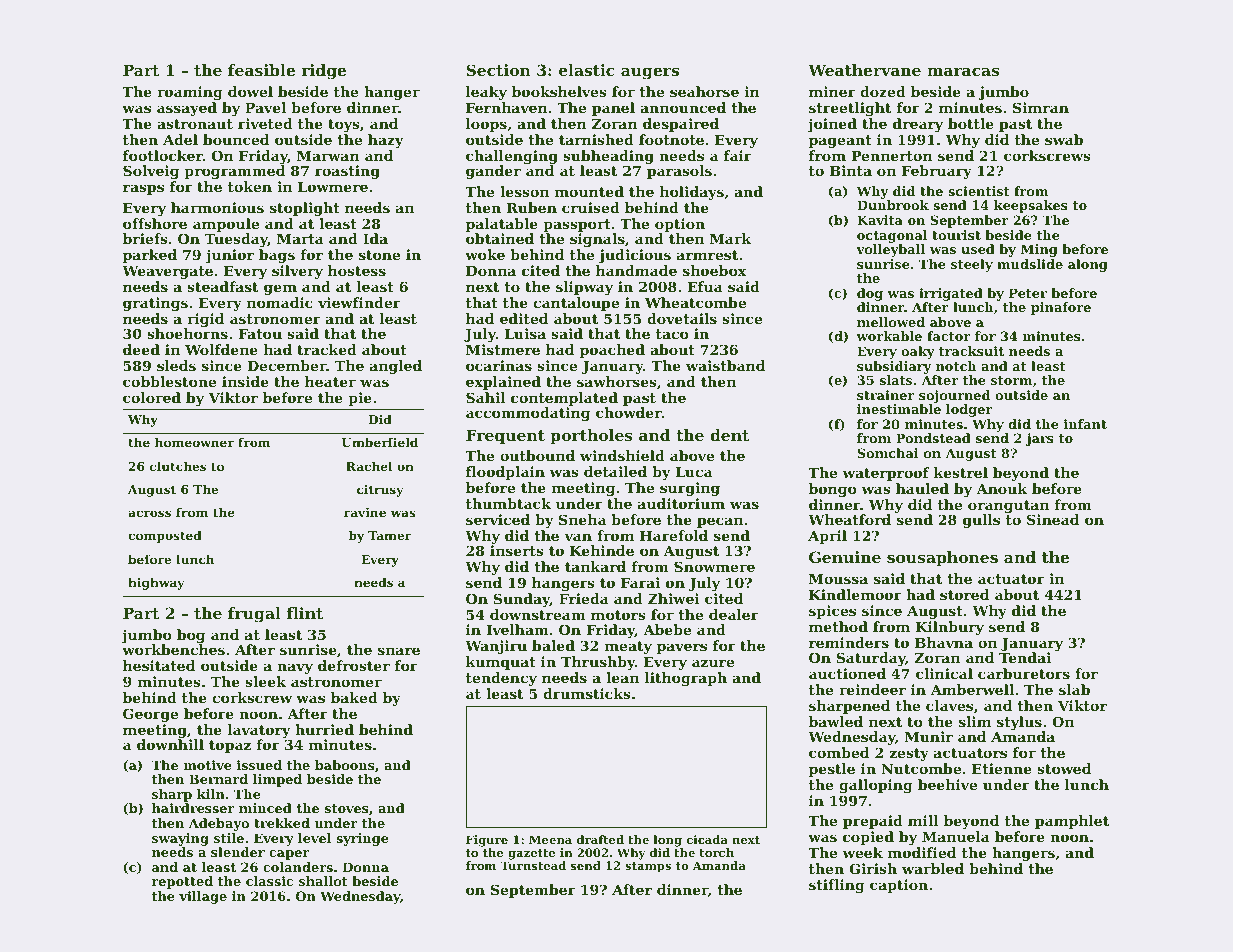  I want to click on baboons, so click(345, 765).
